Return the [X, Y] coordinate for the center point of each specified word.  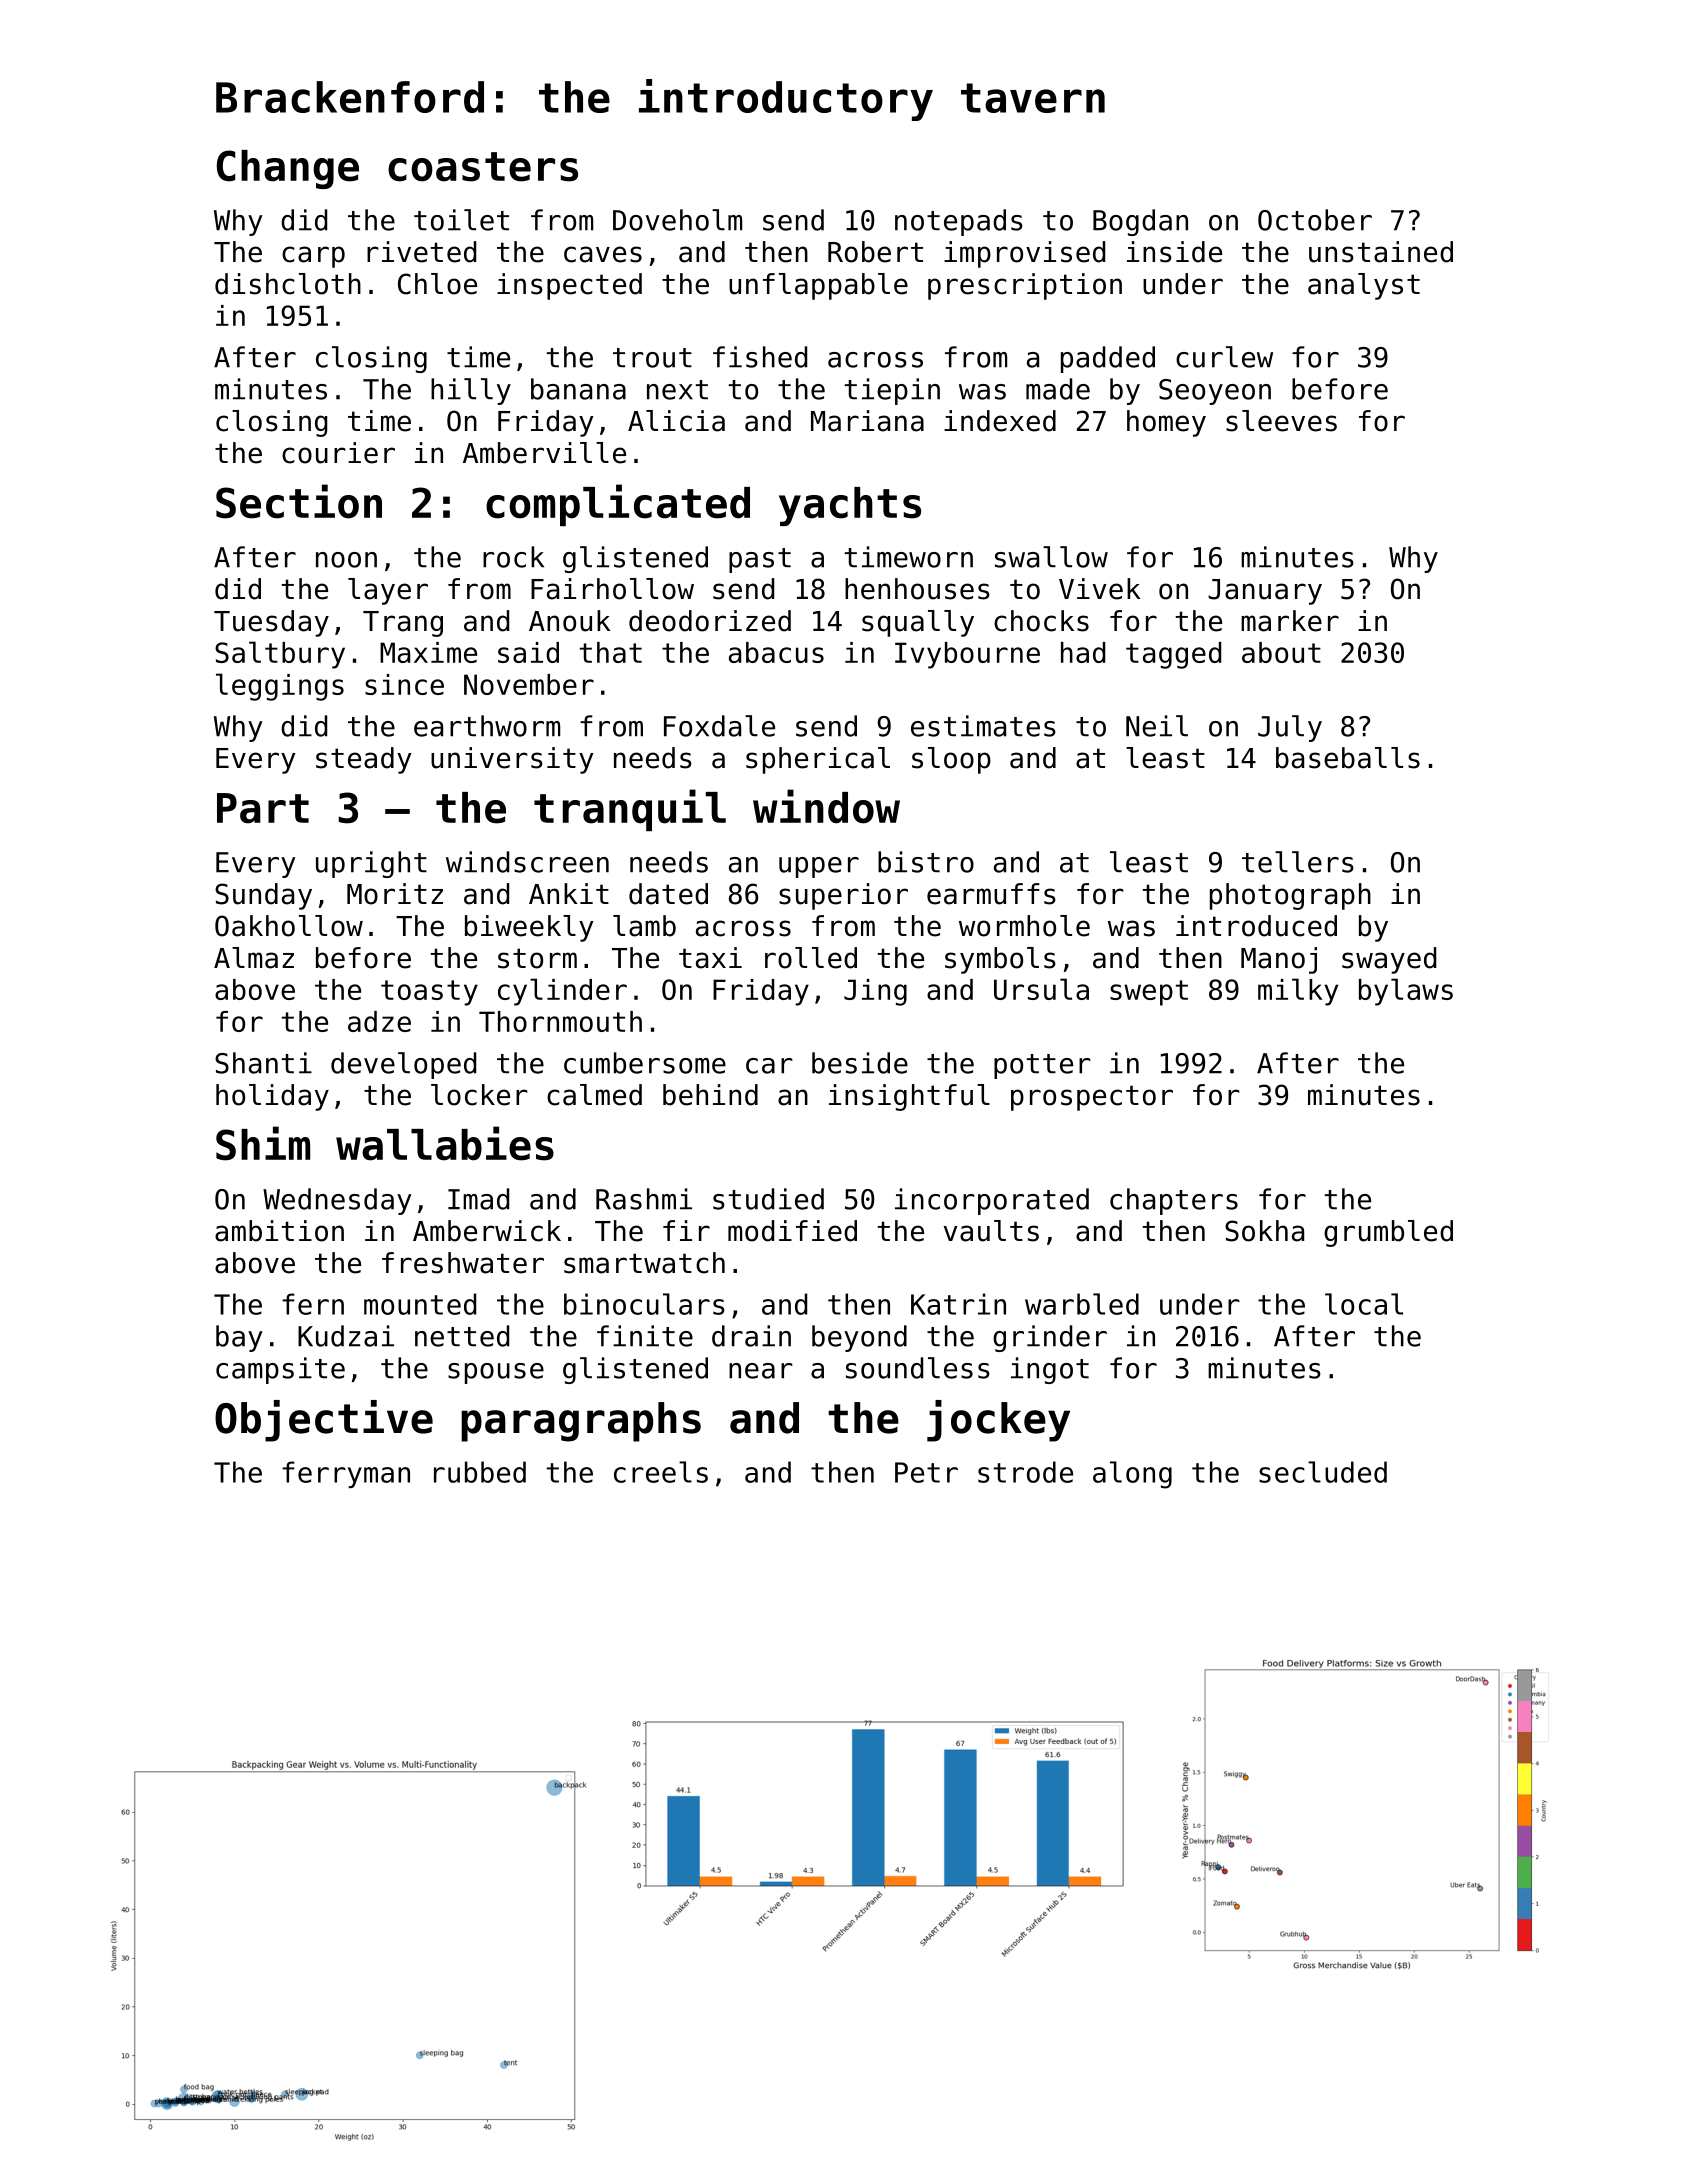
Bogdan [1140, 222]
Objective [324, 1421]
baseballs [1348, 758]
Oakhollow [289, 926]
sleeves [1281, 421]
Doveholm [677, 220]
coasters [483, 167]
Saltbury [280, 655]
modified [792, 1231]
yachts [850, 506]
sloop [951, 760]
